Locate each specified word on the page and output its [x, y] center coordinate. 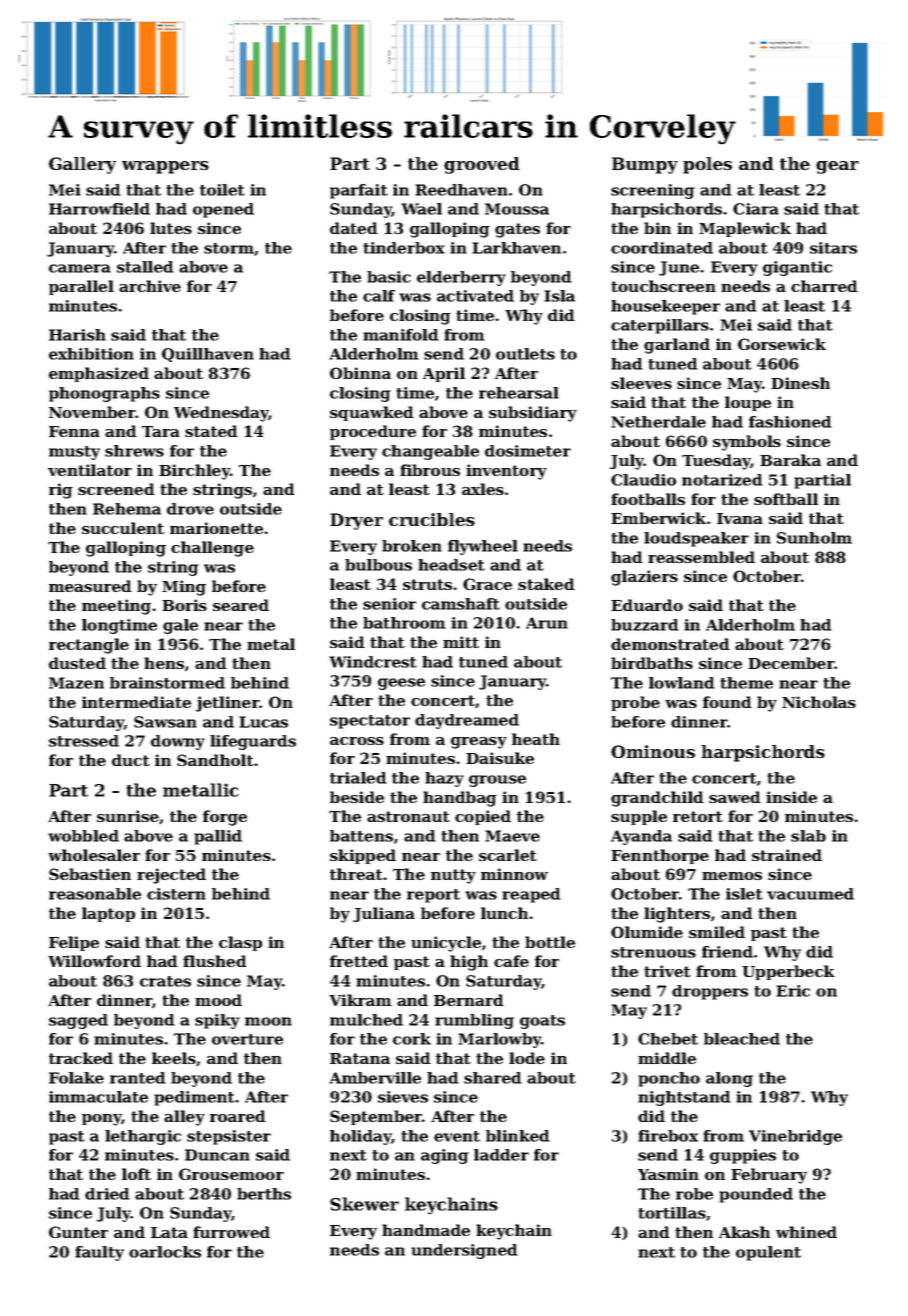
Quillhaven [208, 355]
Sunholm [814, 538]
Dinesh [800, 383]
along [729, 1079]
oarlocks [165, 1252]
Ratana [360, 1058]
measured [90, 586]
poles [707, 165]
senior [389, 604]
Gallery [82, 165]
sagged [78, 1021]
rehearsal [519, 393]
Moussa [517, 209]
